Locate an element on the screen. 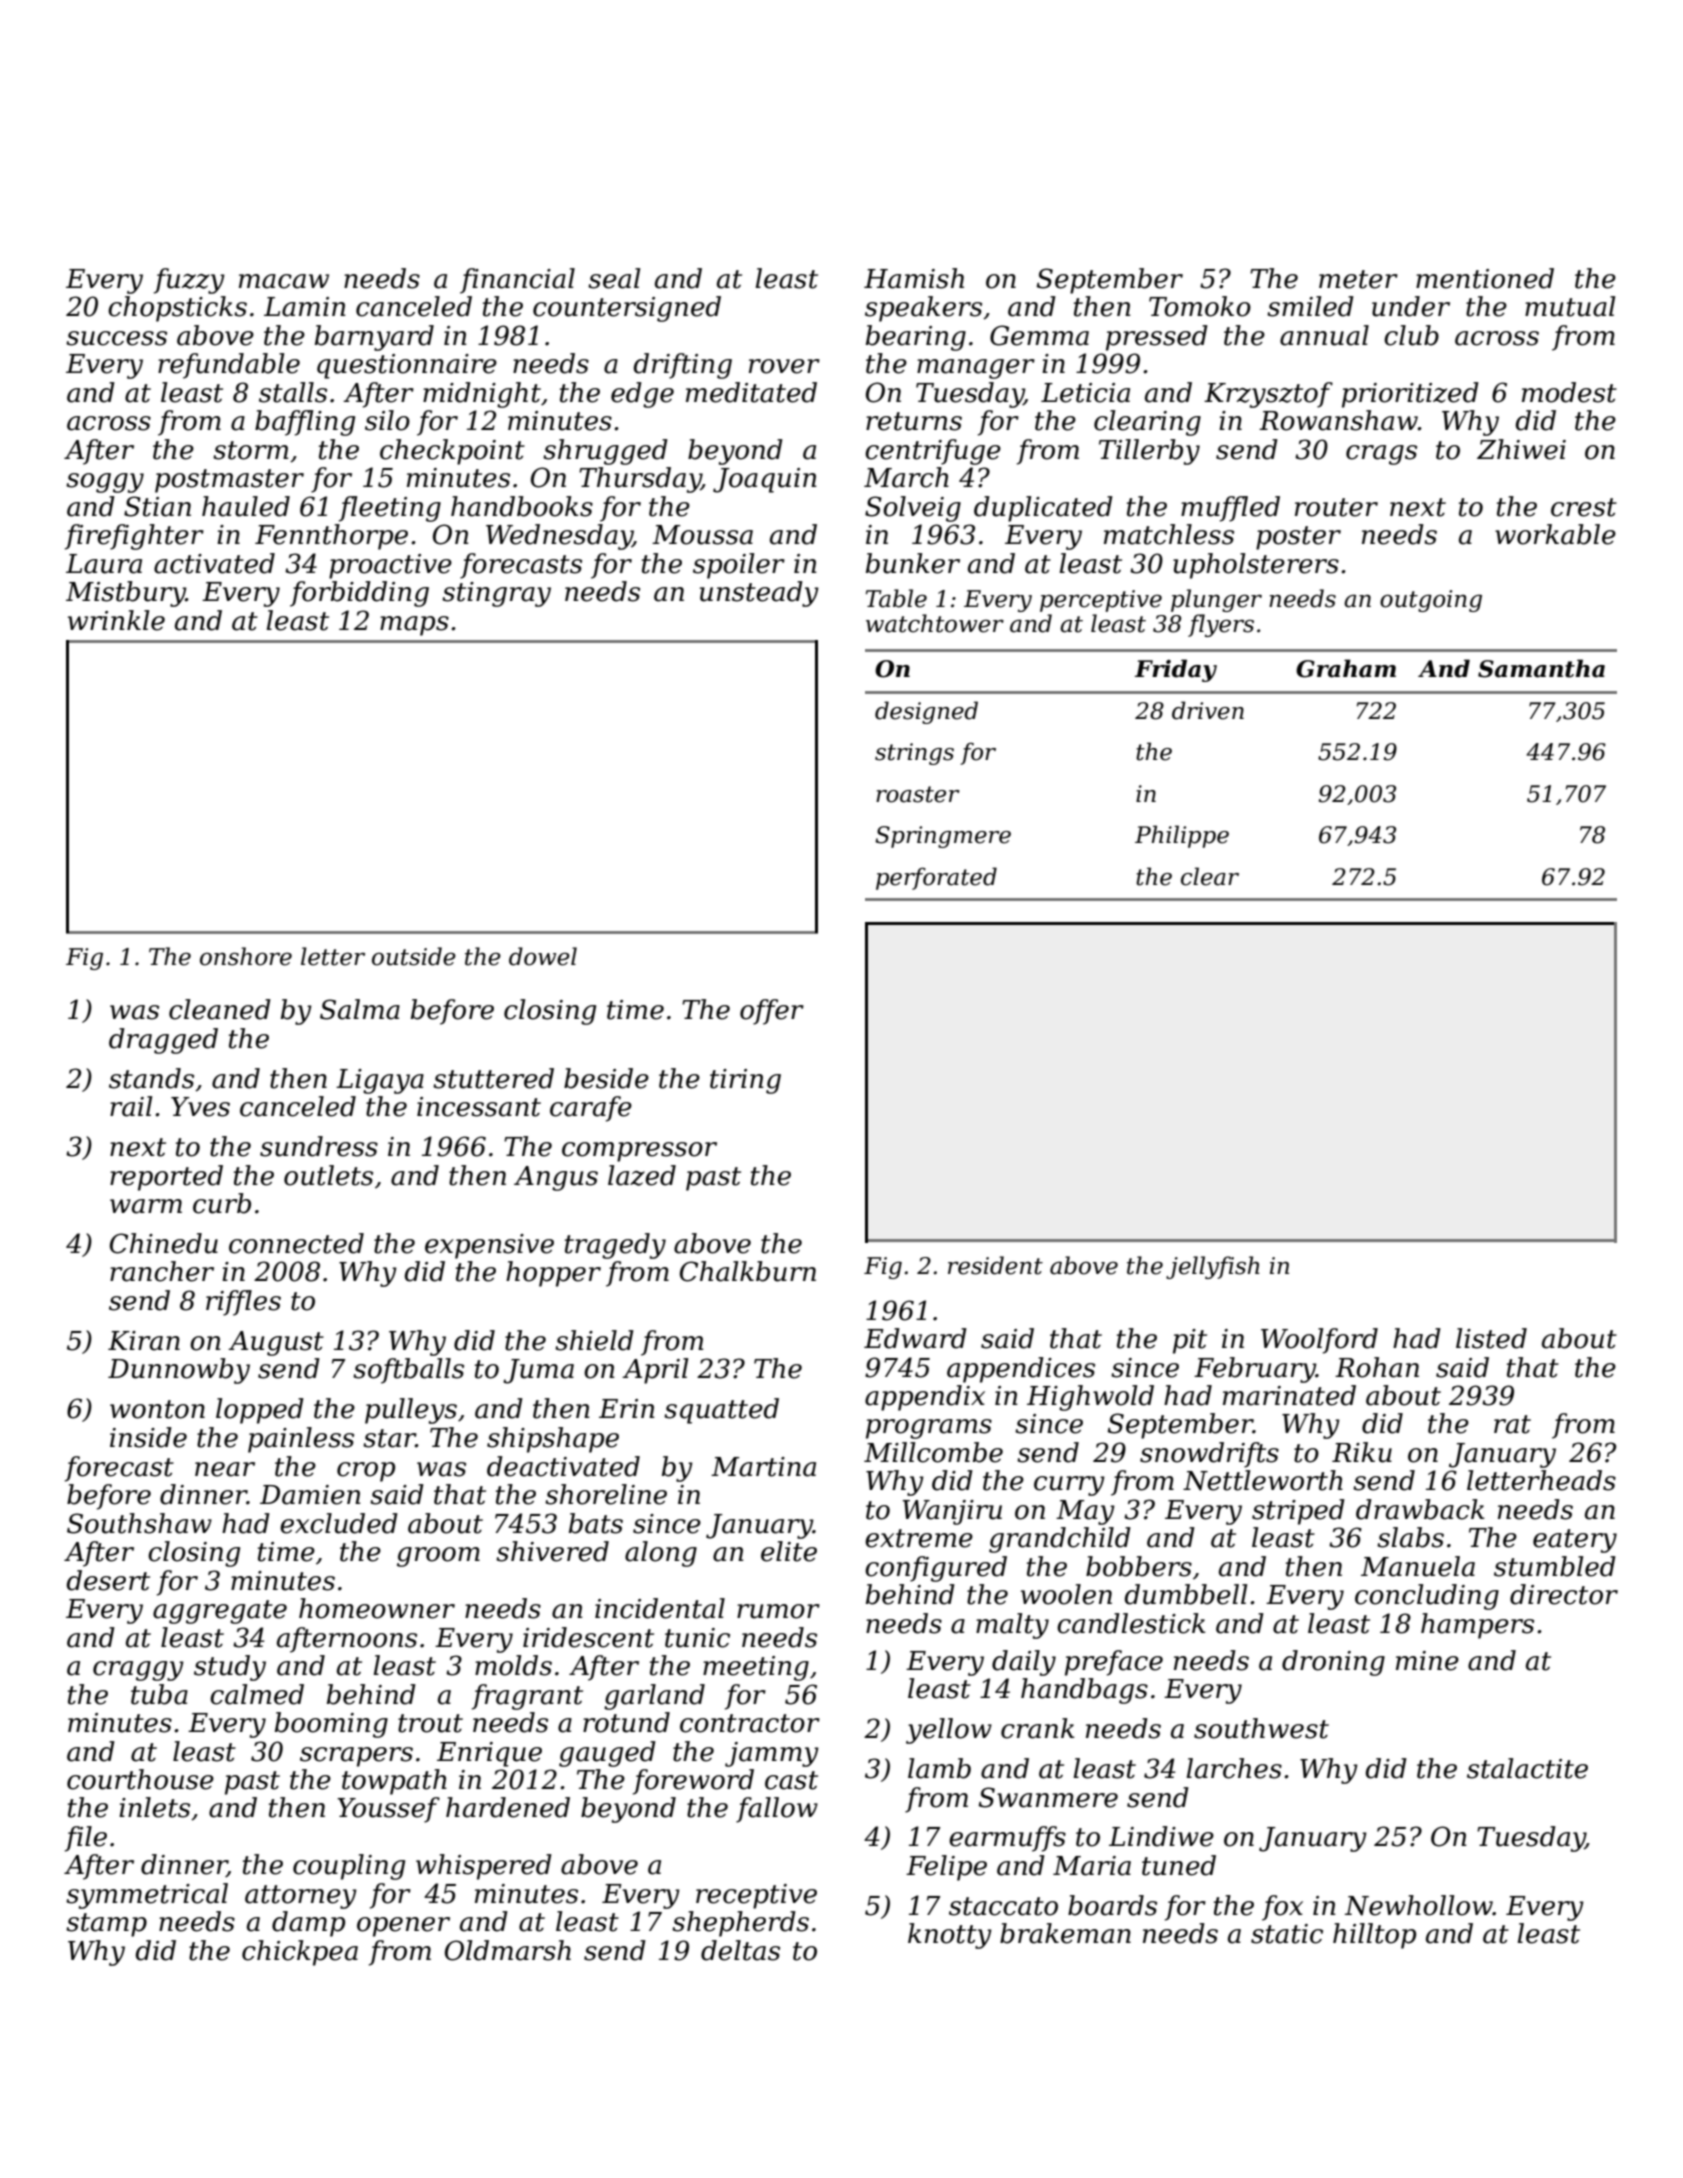 This screenshot has width=1683, height=2178. droning is located at coordinates (1333, 1663).
